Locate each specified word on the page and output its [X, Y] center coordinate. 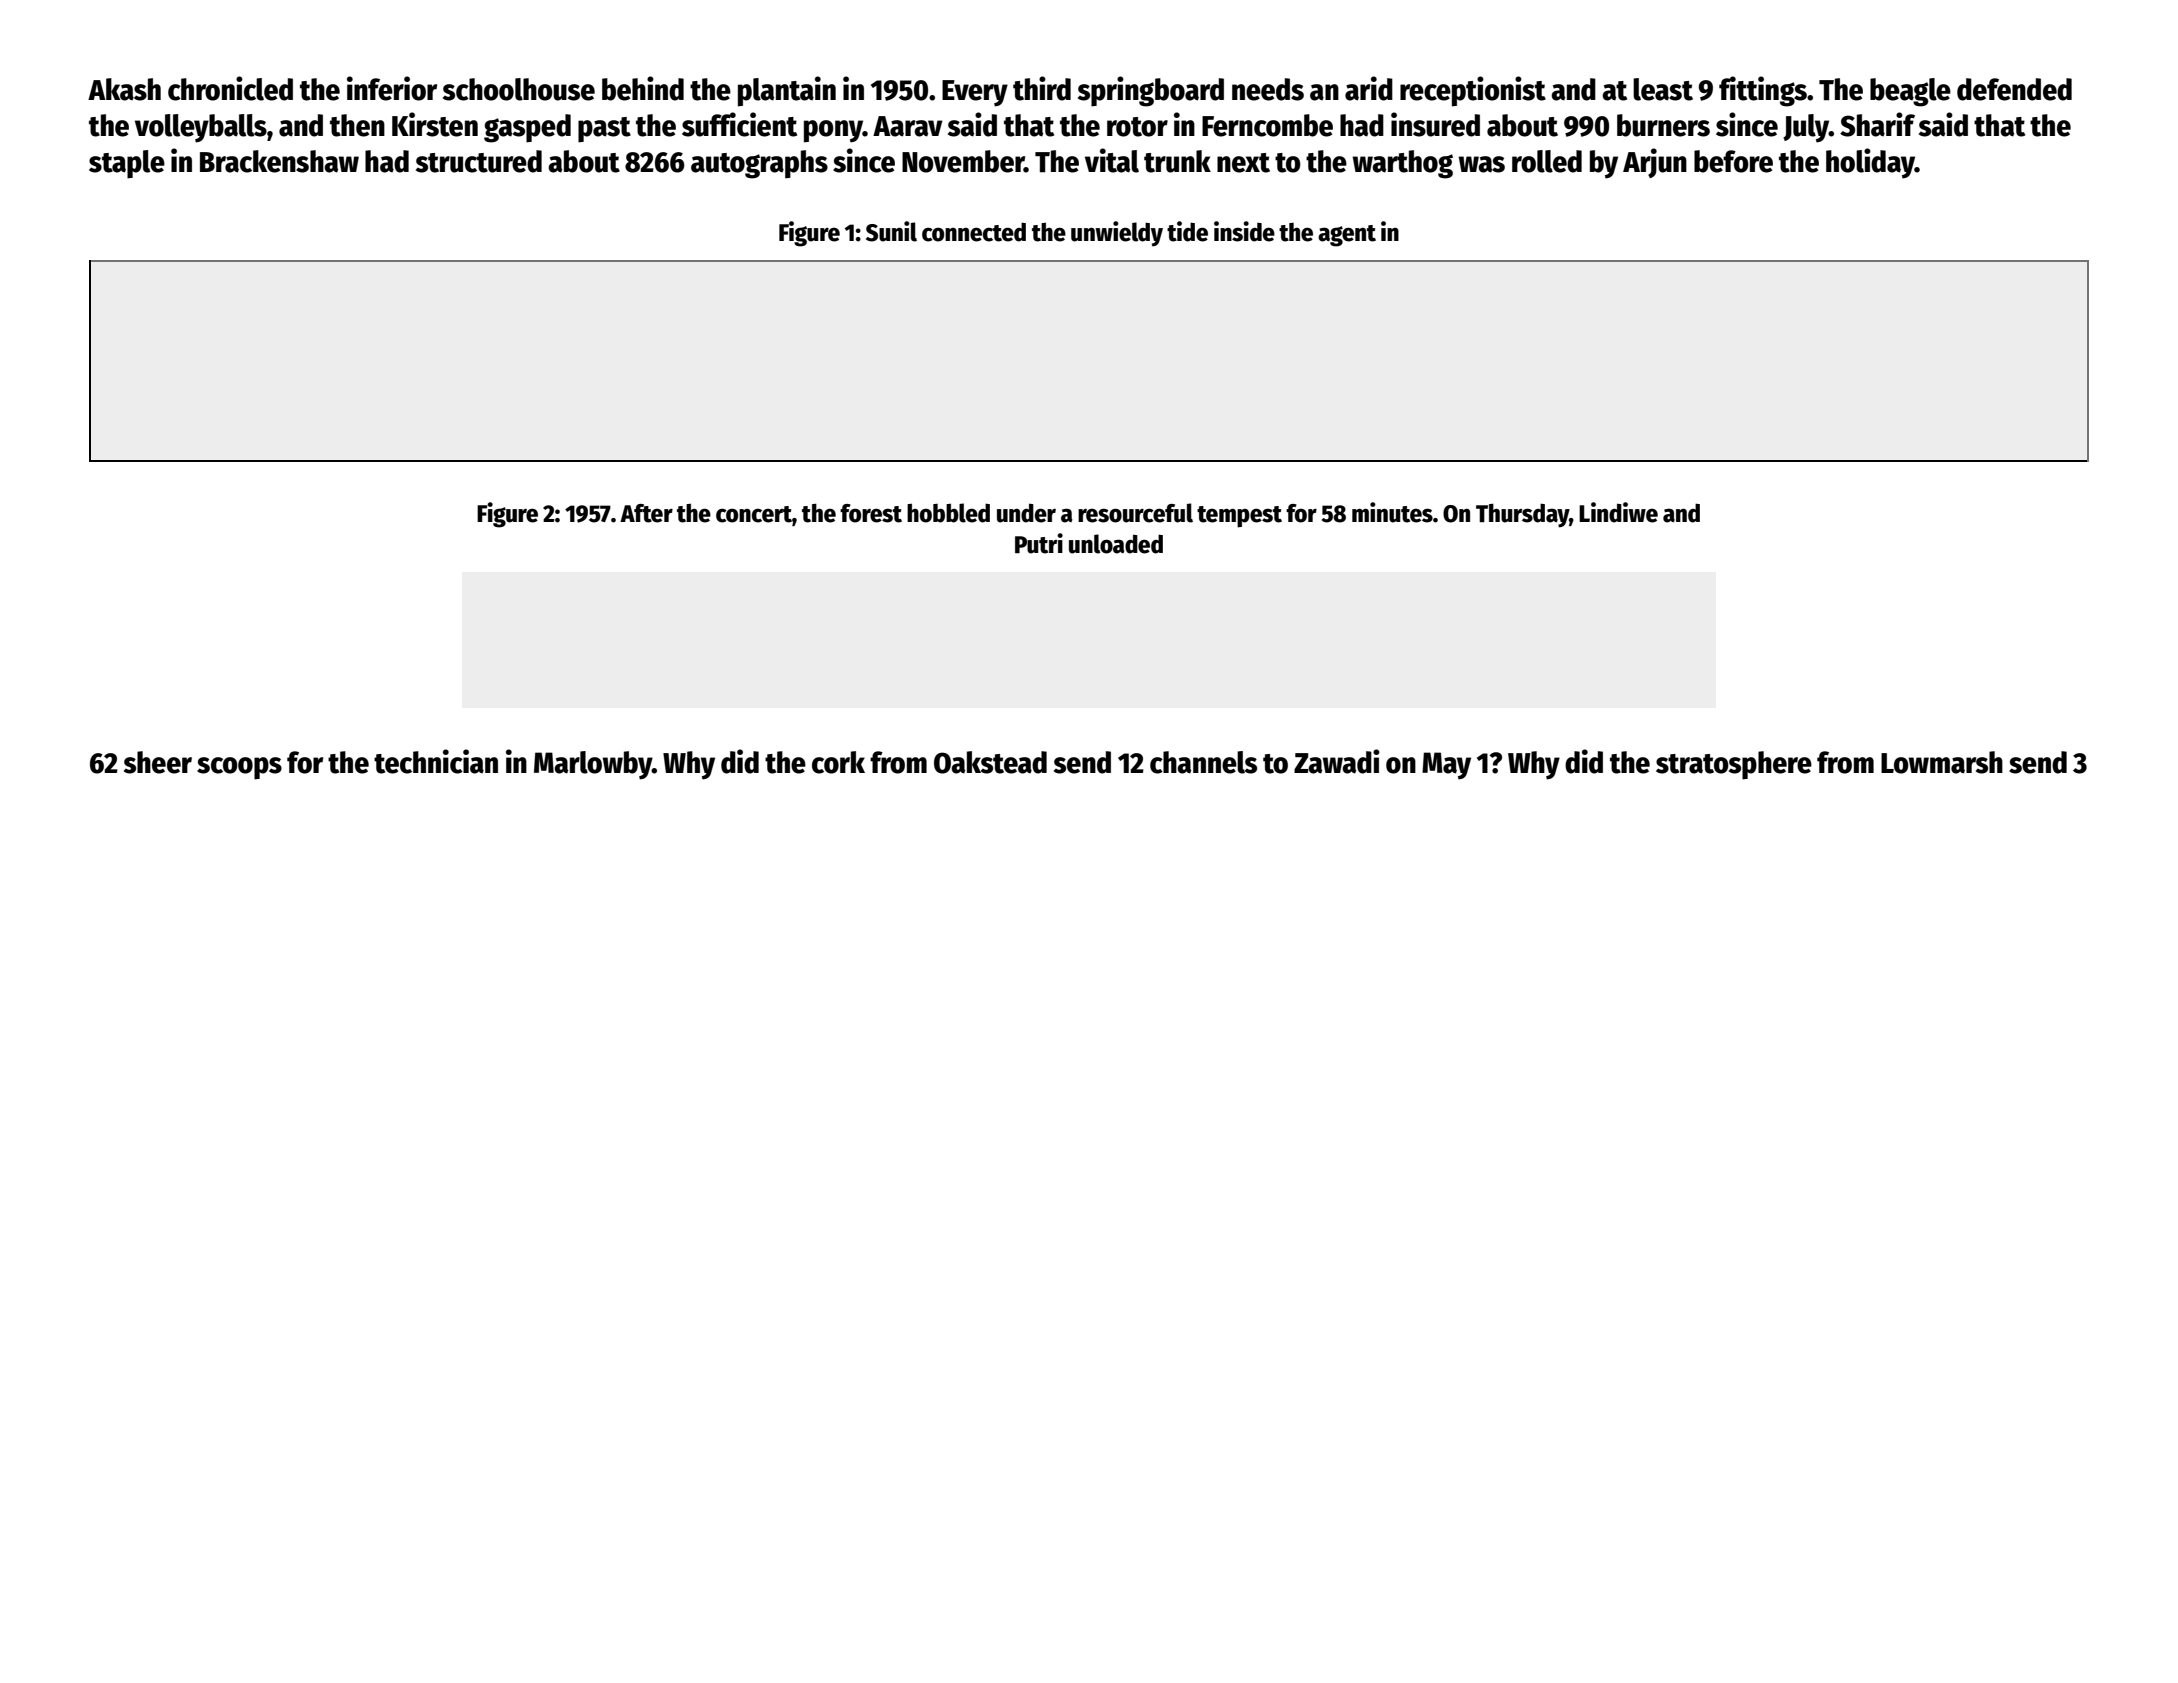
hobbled [948, 513]
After [646, 513]
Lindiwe [1618, 512]
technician [436, 761]
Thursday [1522, 515]
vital [1112, 160]
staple [127, 164]
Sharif [1877, 124]
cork [838, 762]
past [604, 130]
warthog [1403, 164]
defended [2014, 89]
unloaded [1116, 544]
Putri [1039, 543]
